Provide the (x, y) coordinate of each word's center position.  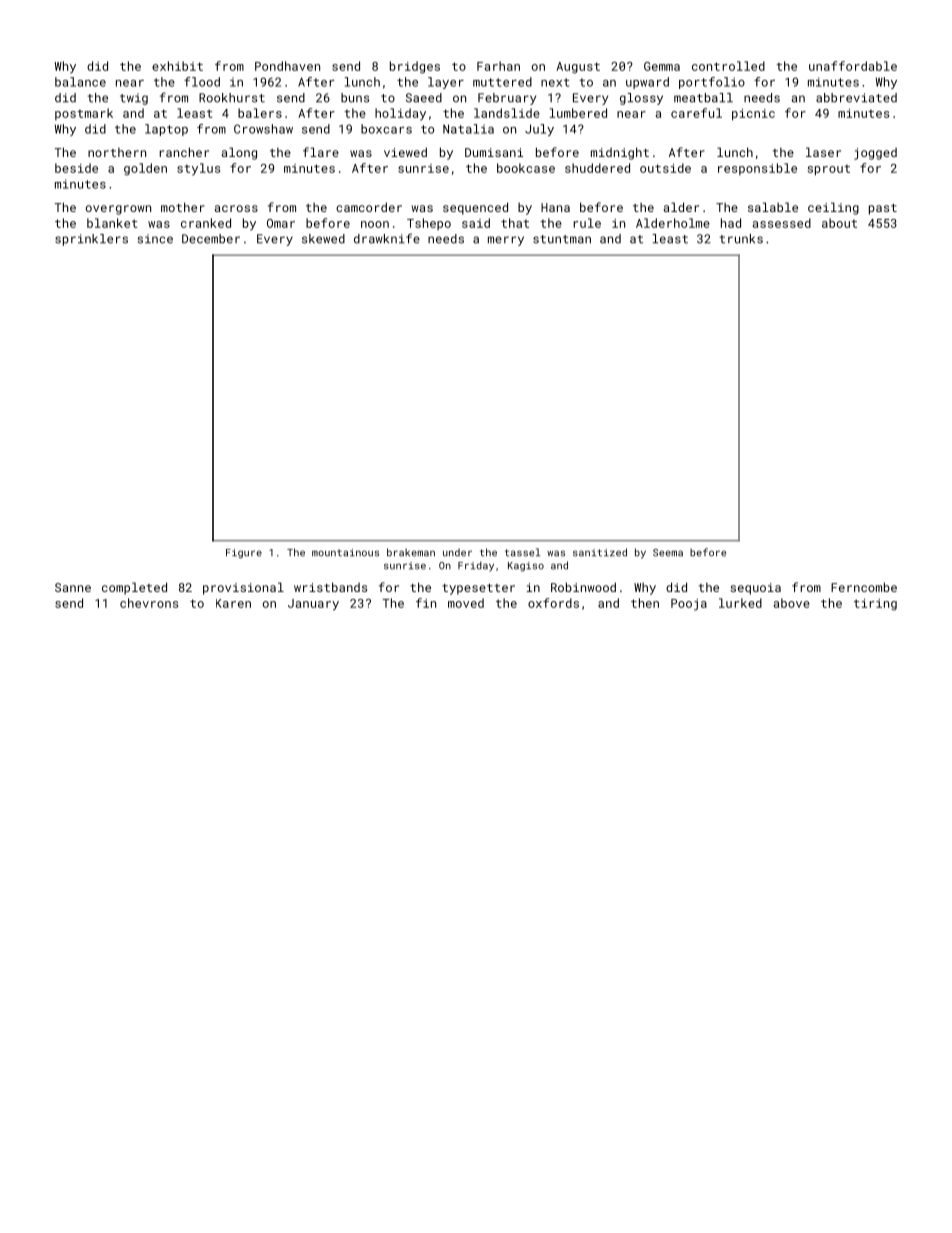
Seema (668, 553)
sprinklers (91, 240)
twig (134, 99)
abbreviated (856, 98)
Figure (244, 554)
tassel (522, 552)
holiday (400, 114)
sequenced (475, 208)
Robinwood (583, 587)
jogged (875, 154)
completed (134, 588)
